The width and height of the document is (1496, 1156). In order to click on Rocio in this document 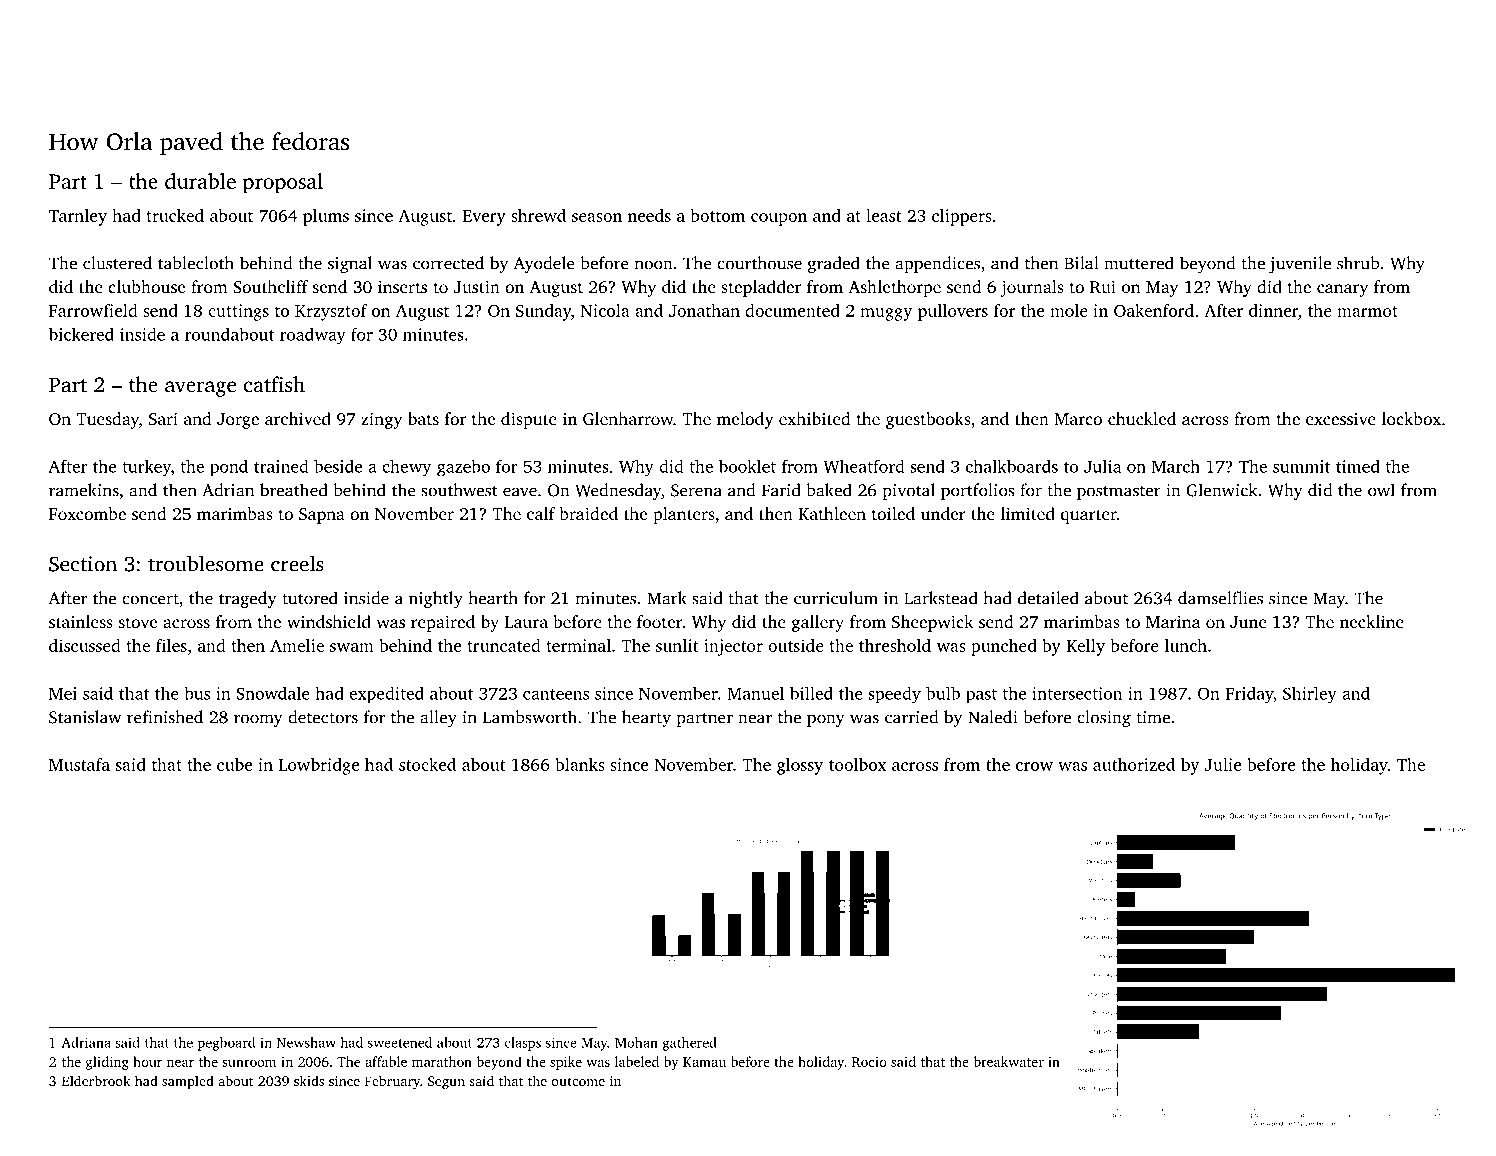, I will do `click(869, 1062)`.
